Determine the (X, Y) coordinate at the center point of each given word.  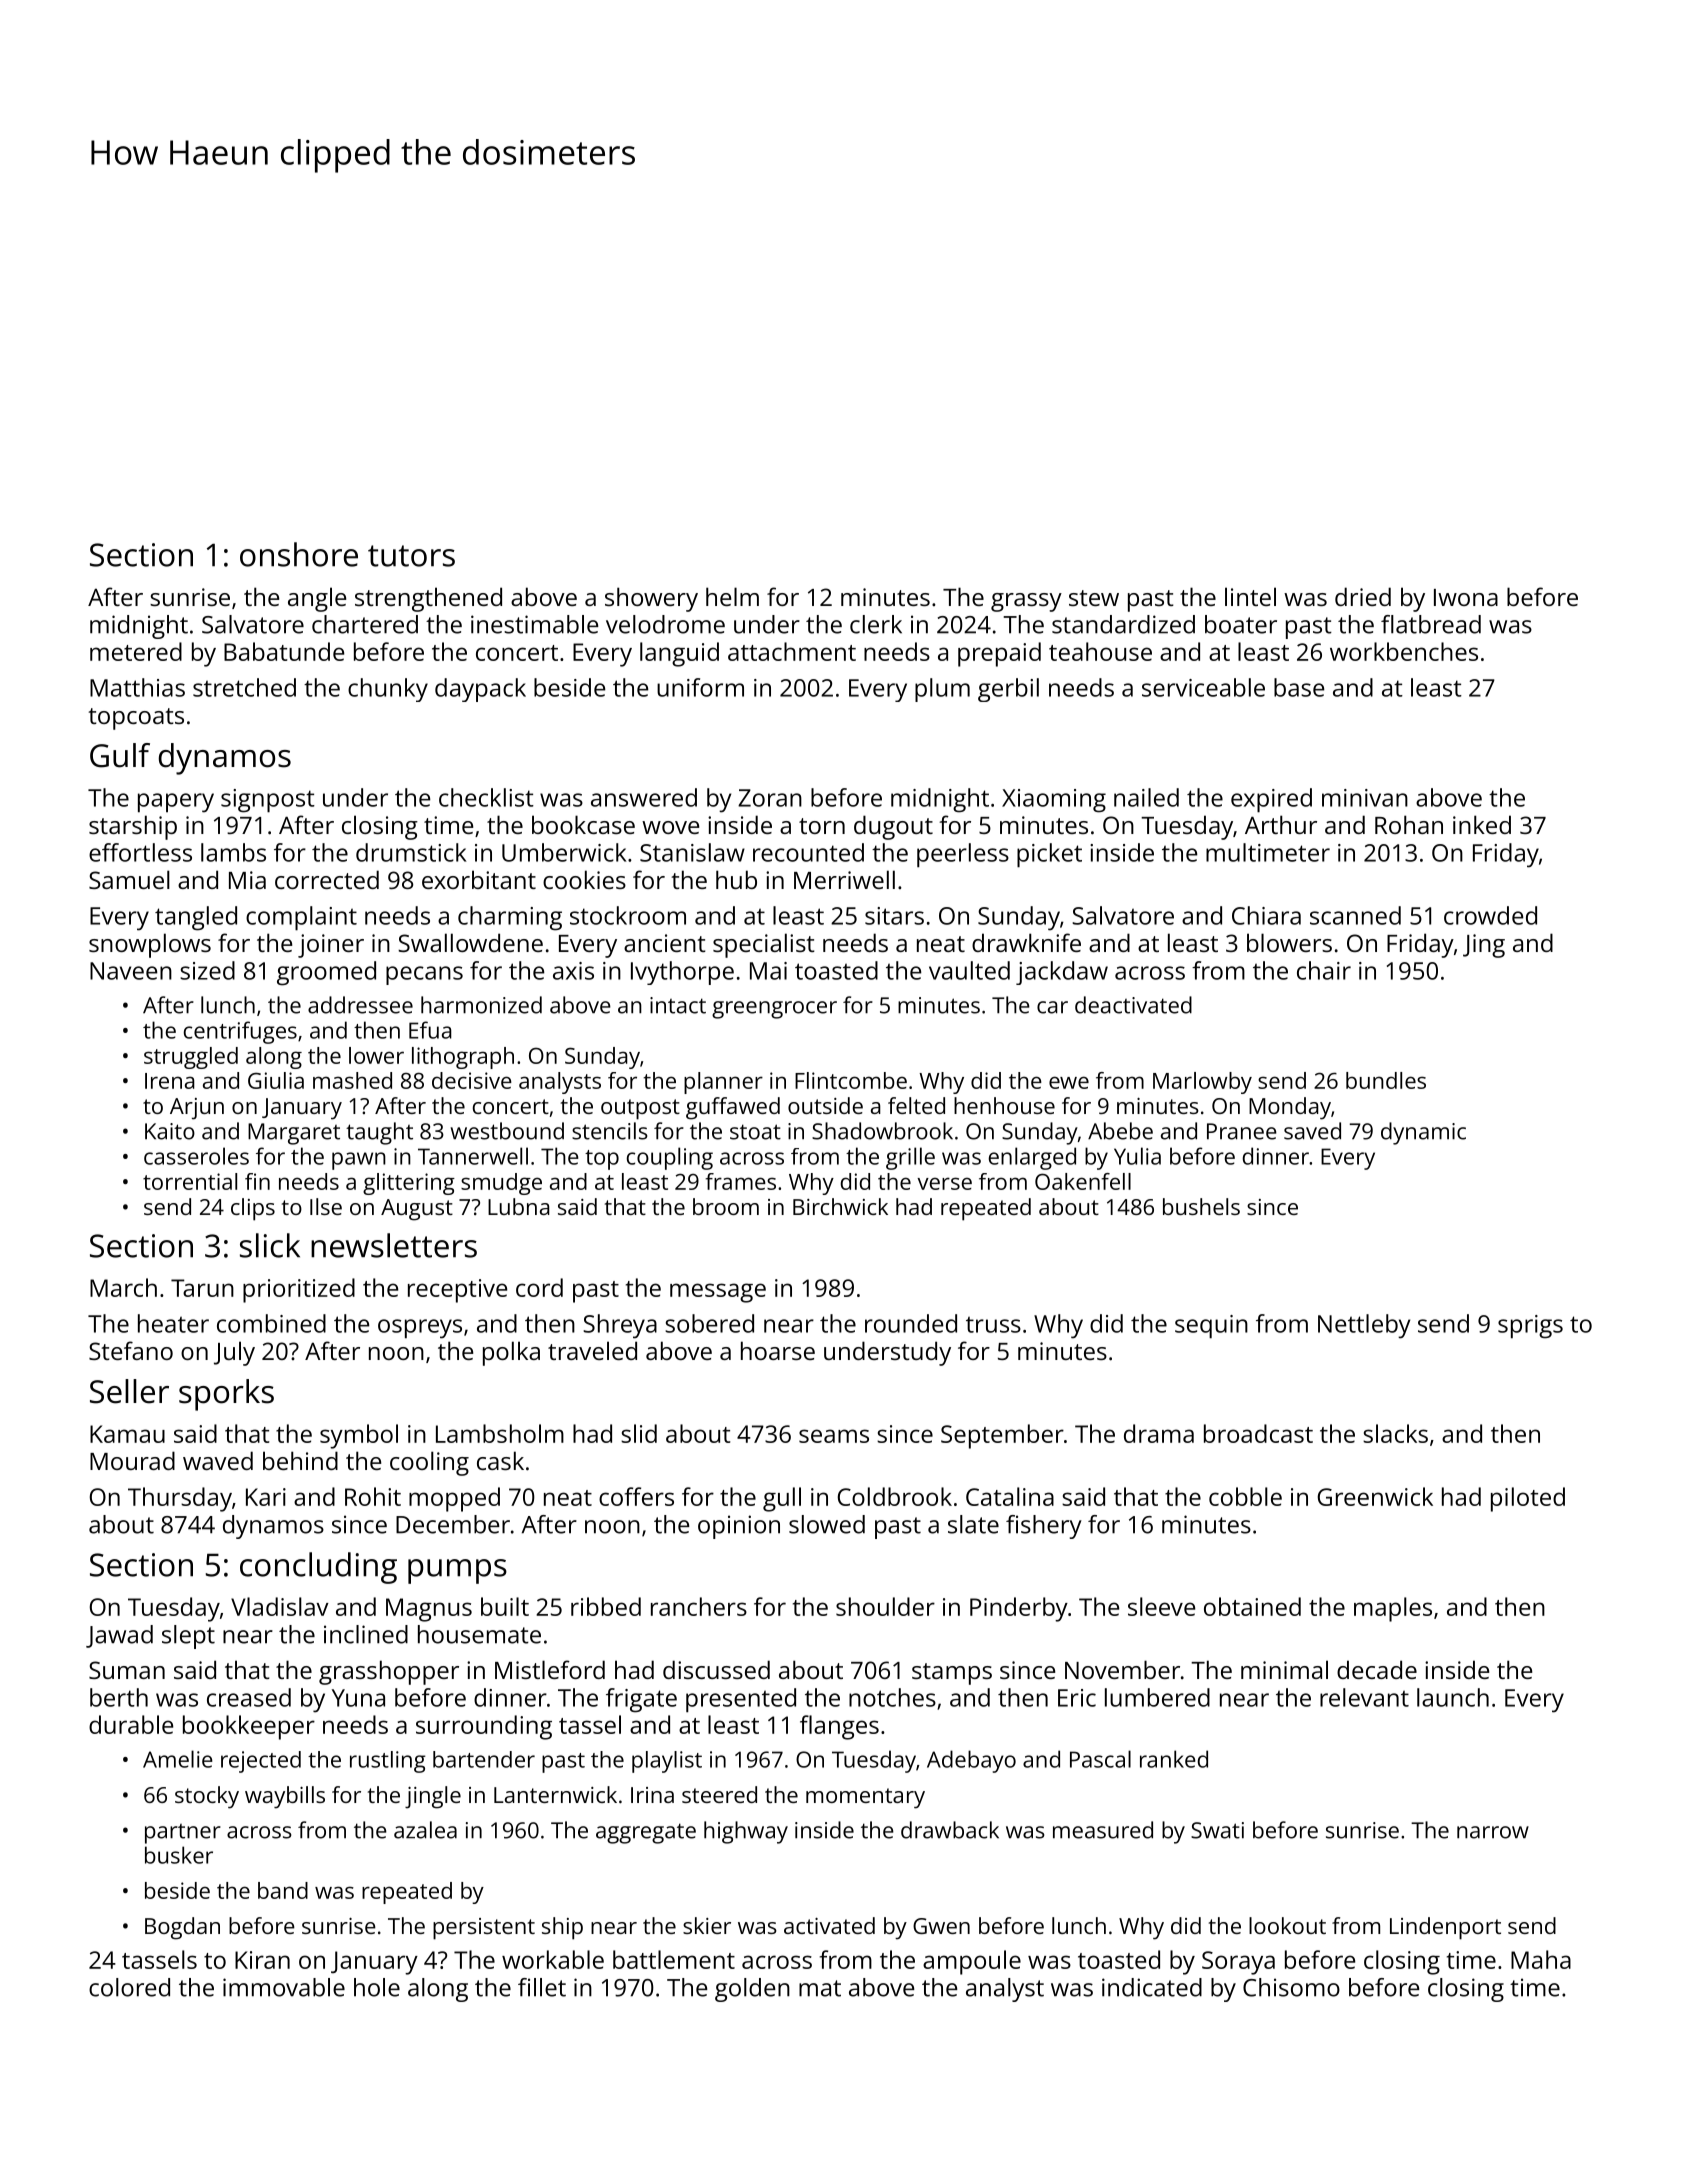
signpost (268, 801)
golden (752, 1990)
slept (188, 1637)
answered (644, 797)
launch (1453, 1697)
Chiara (1266, 915)
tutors (411, 556)
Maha (1541, 1959)
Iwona (1466, 597)
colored (129, 1987)
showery (651, 599)
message (718, 1293)
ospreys (420, 1329)
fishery (1044, 1527)
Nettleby (1364, 1326)
